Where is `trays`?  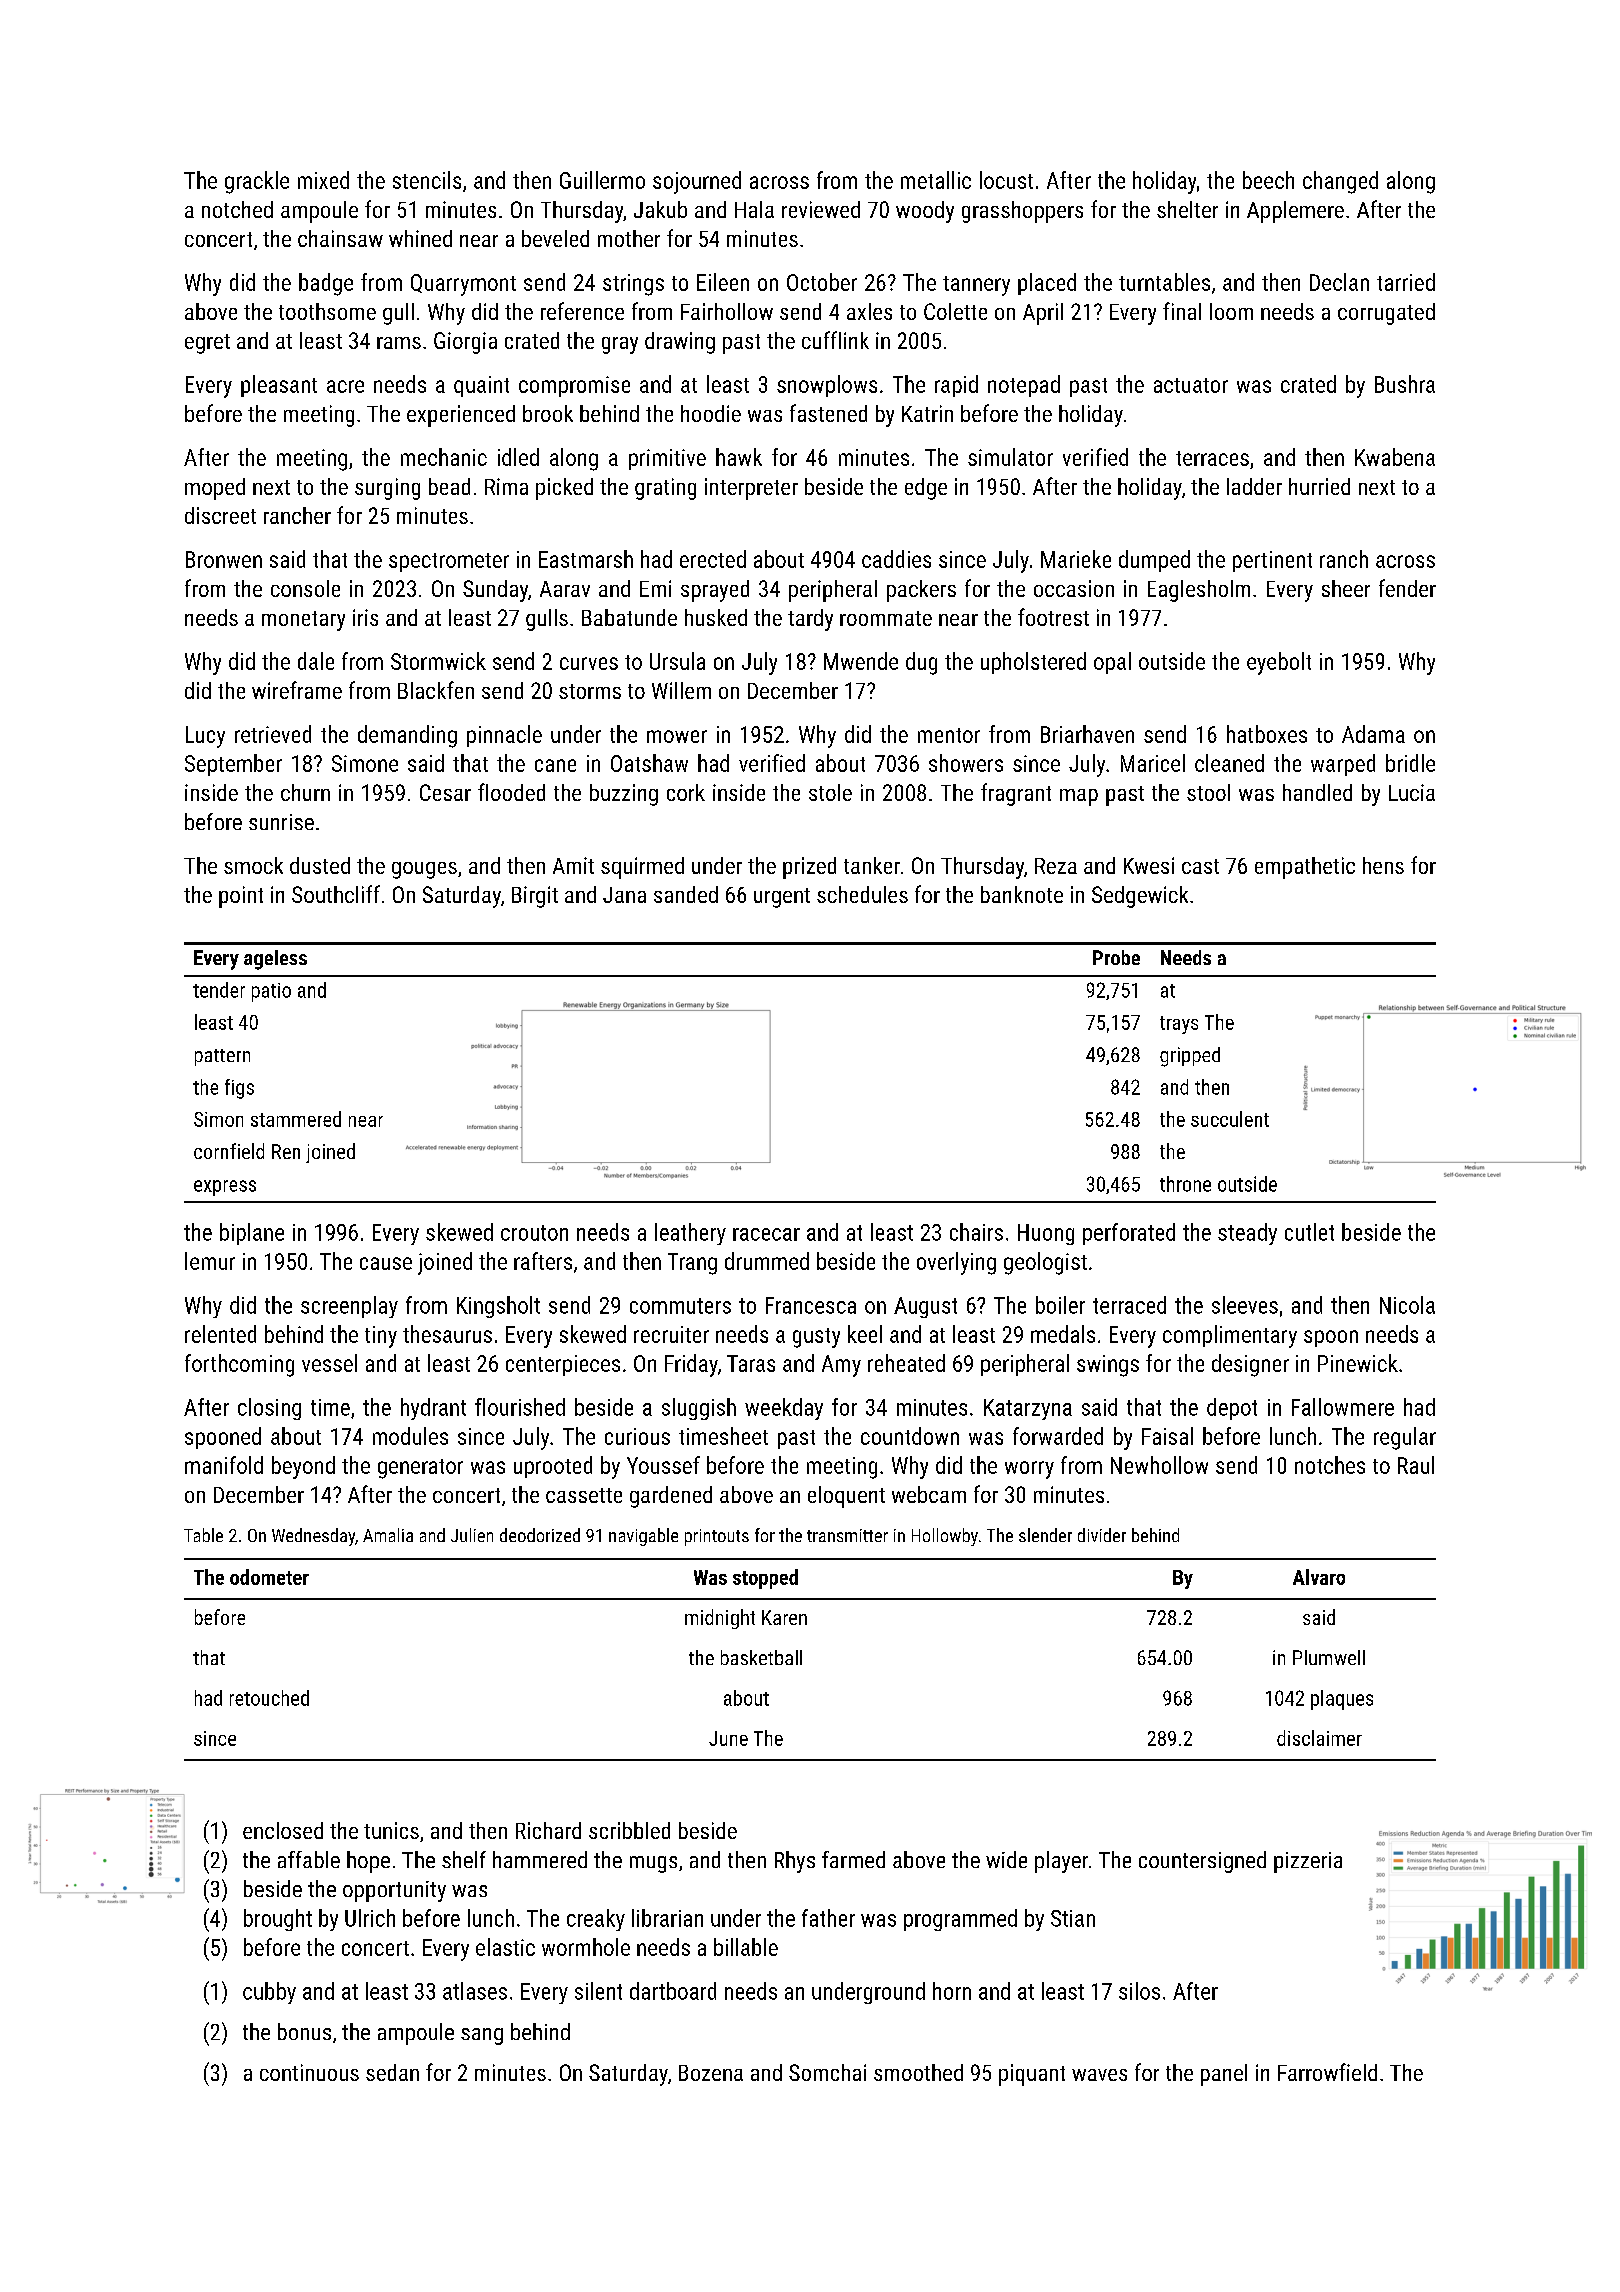
trays is located at coordinates (1179, 1025).
